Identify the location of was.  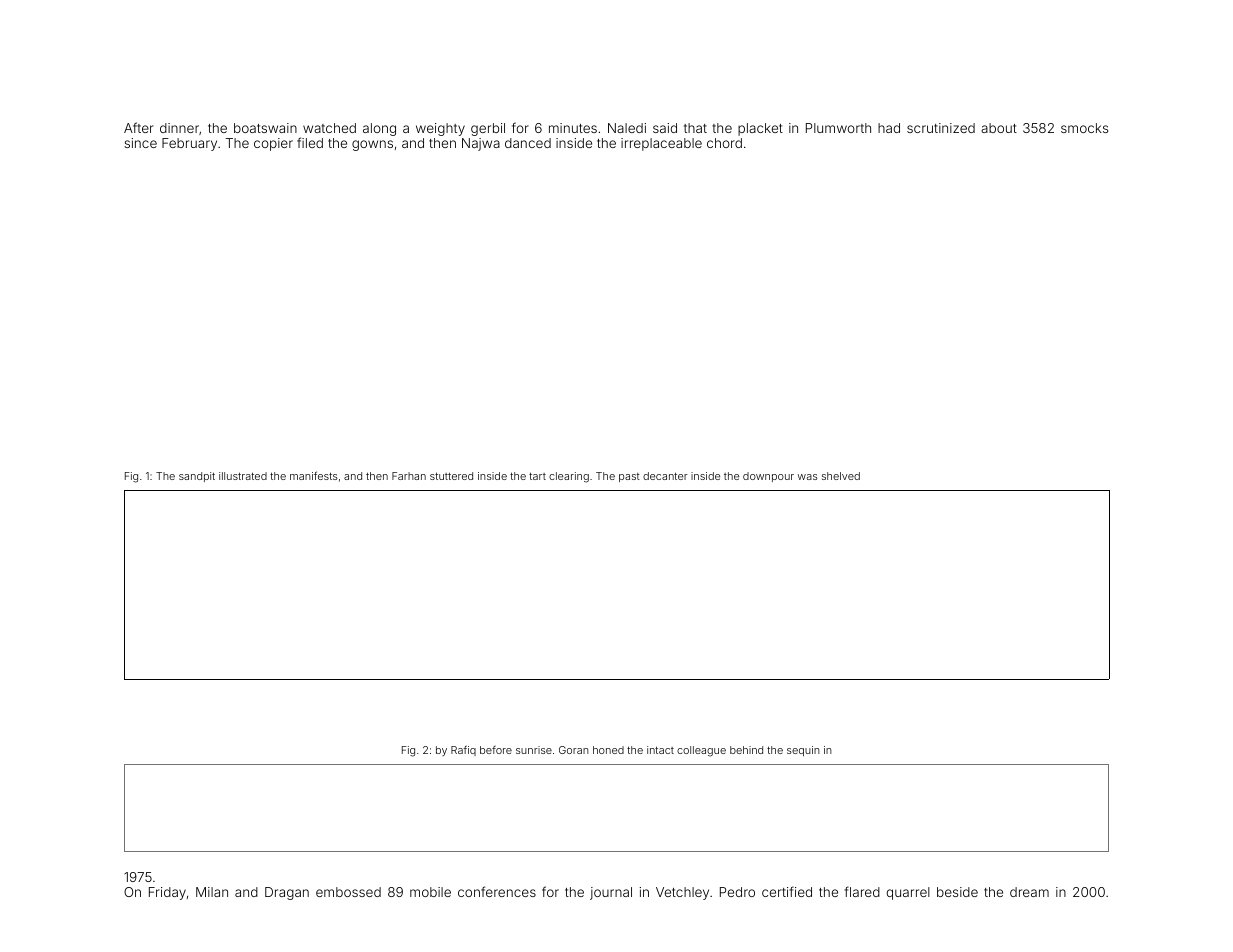
(808, 477).
